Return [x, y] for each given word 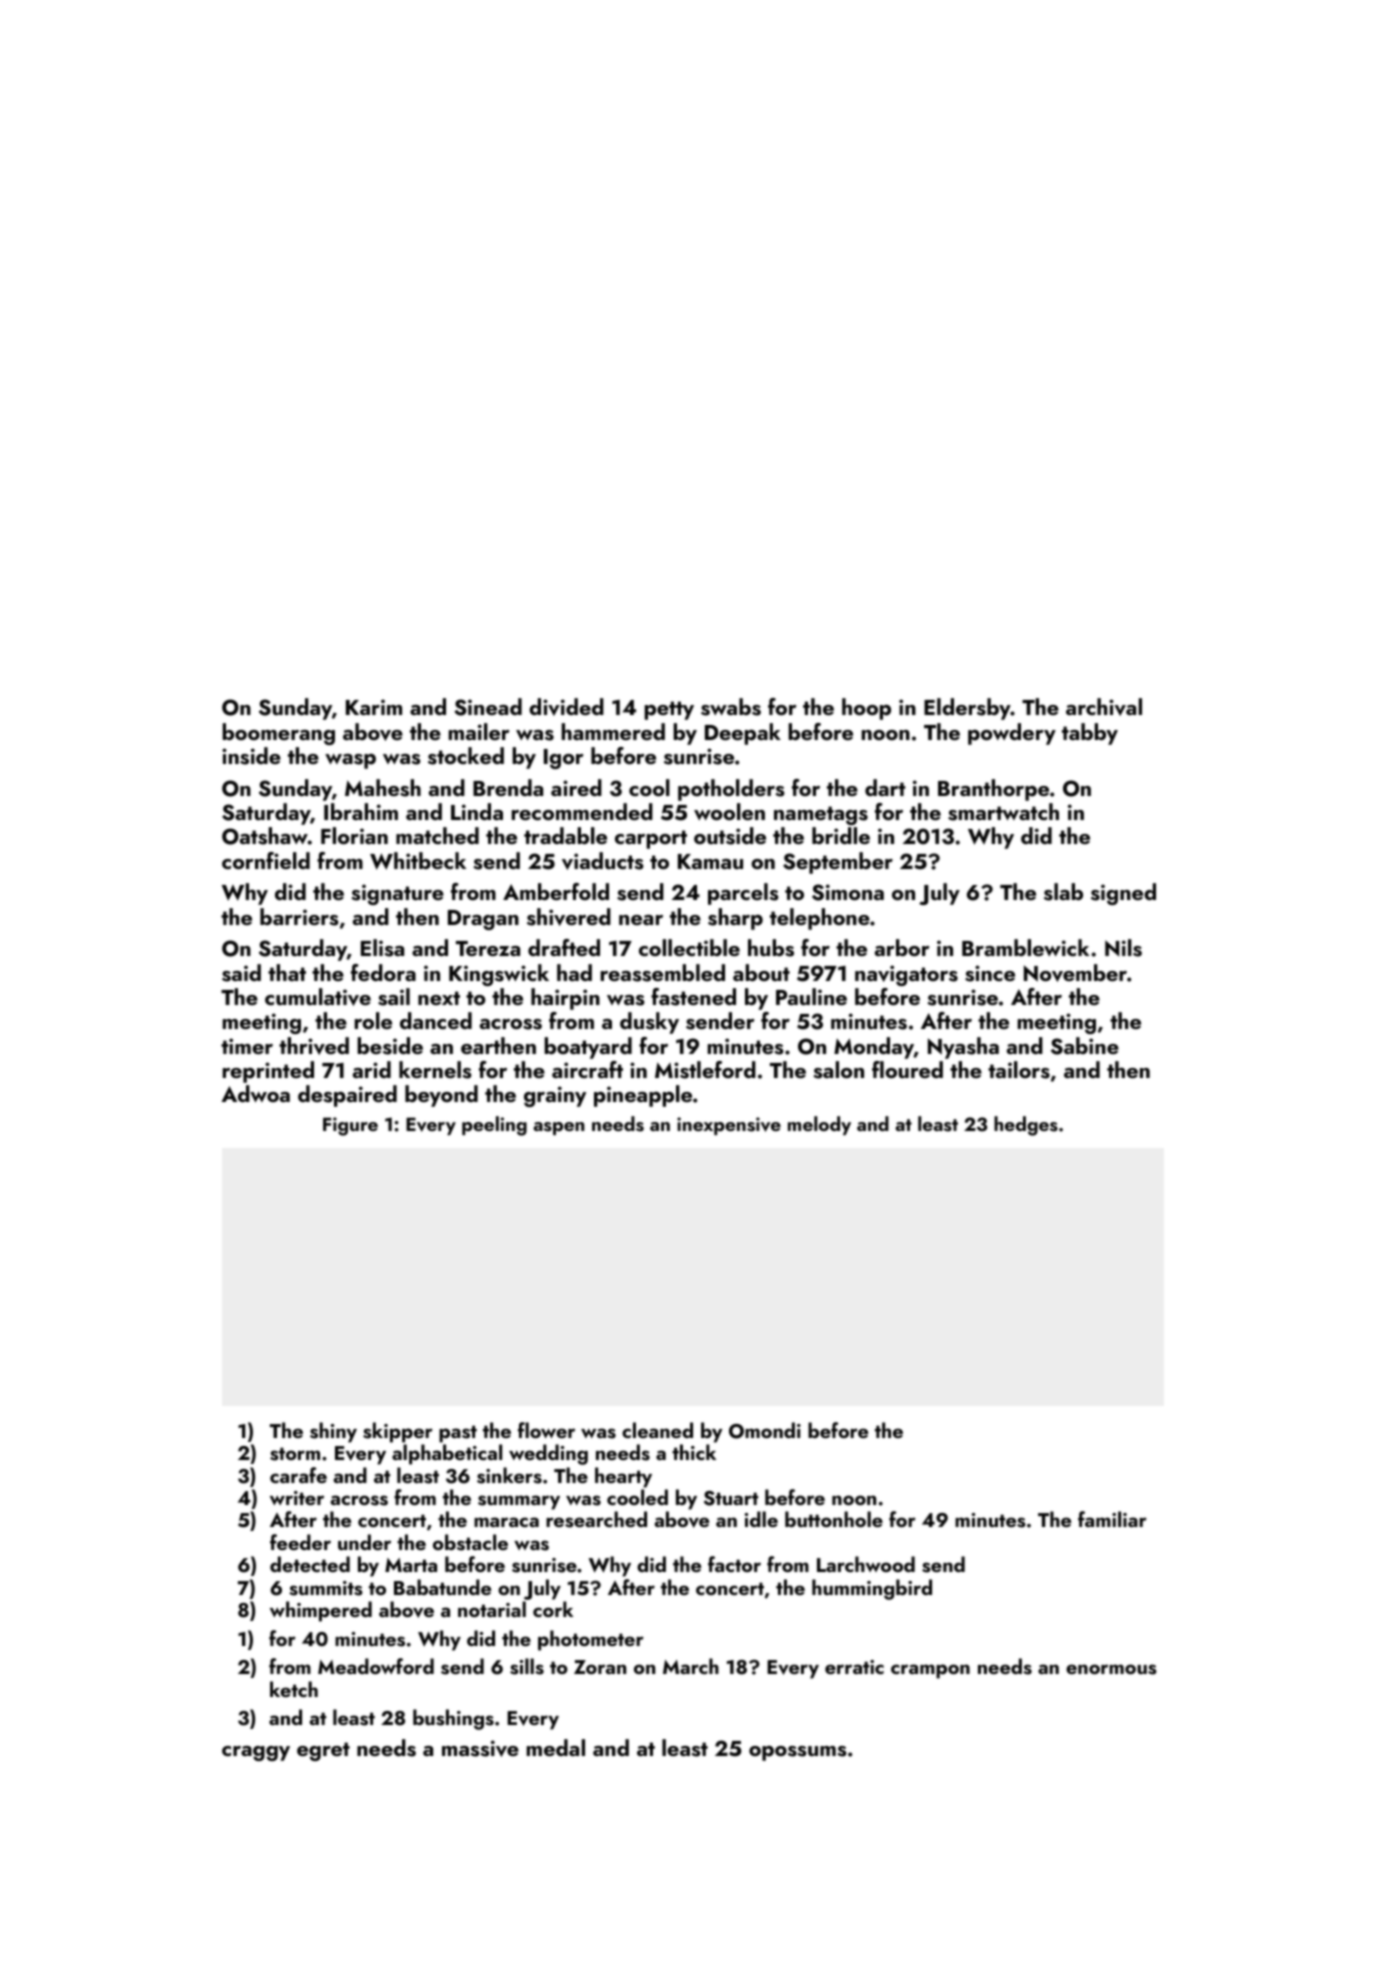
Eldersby [967, 709]
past [458, 1434]
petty [669, 710]
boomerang [278, 734]
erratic [854, 1667]
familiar [1112, 1519]
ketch [294, 1689]
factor [734, 1564]
